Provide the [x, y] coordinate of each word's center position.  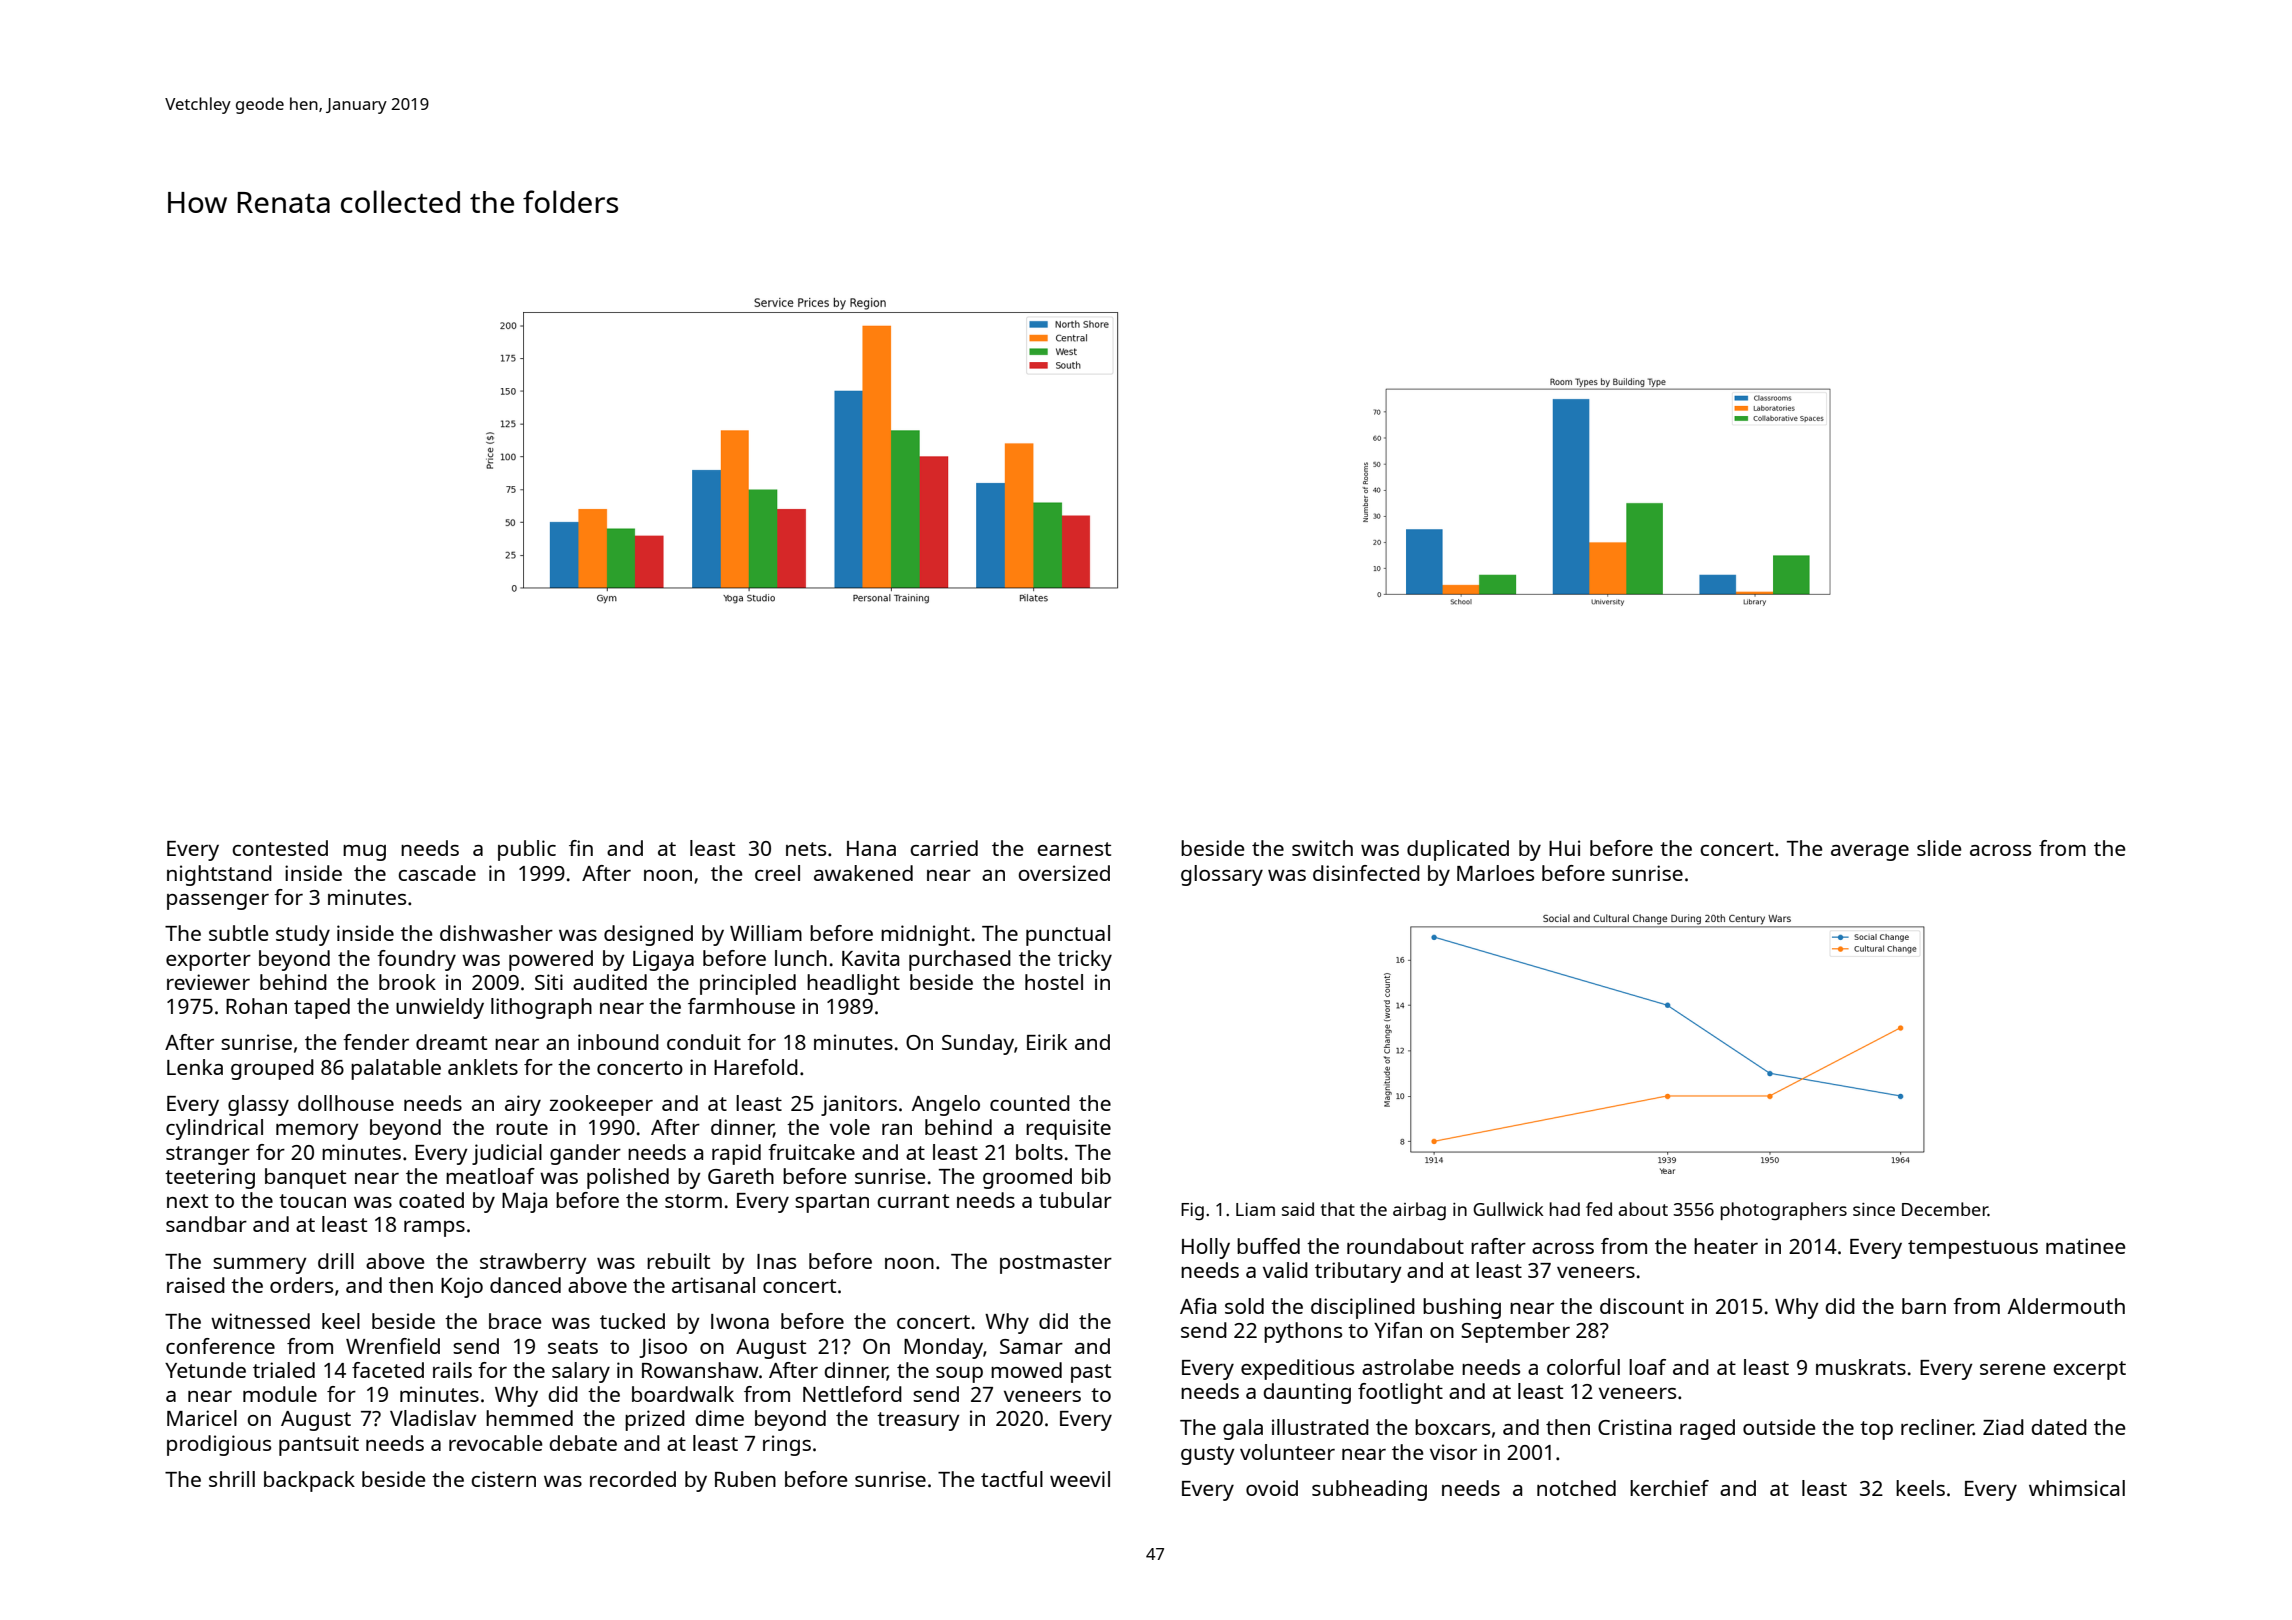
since [1874, 1209]
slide [1939, 848]
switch [1322, 848]
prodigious [219, 1445]
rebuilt [678, 1261]
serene [2013, 1369]
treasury [918, 1421]
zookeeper [601, 1105]
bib [1096, 1176]
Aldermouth [2066, 1306]
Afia [1198, 1306]
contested [280, 848]
